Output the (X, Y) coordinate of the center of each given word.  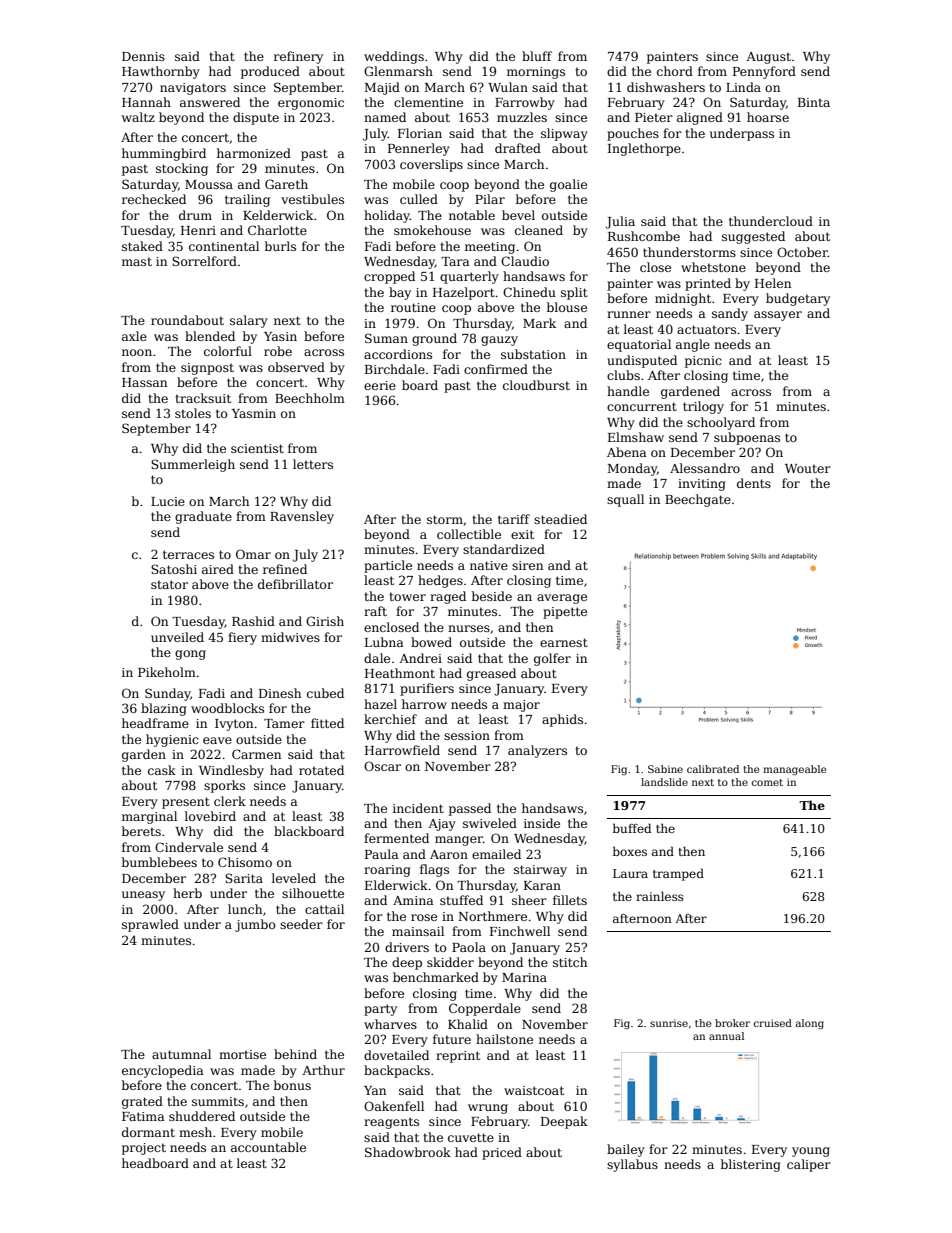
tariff (514, 519)
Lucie (168, 501)
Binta (814, 102)
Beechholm (310, 398)
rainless (660, 896)
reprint (458, 1057)
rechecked (154, 199)
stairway (540, 871)
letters (313, 464)
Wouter (808, 468)
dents (754, 483)
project (144, 1149)
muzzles (522, 117)
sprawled (150, 925)
